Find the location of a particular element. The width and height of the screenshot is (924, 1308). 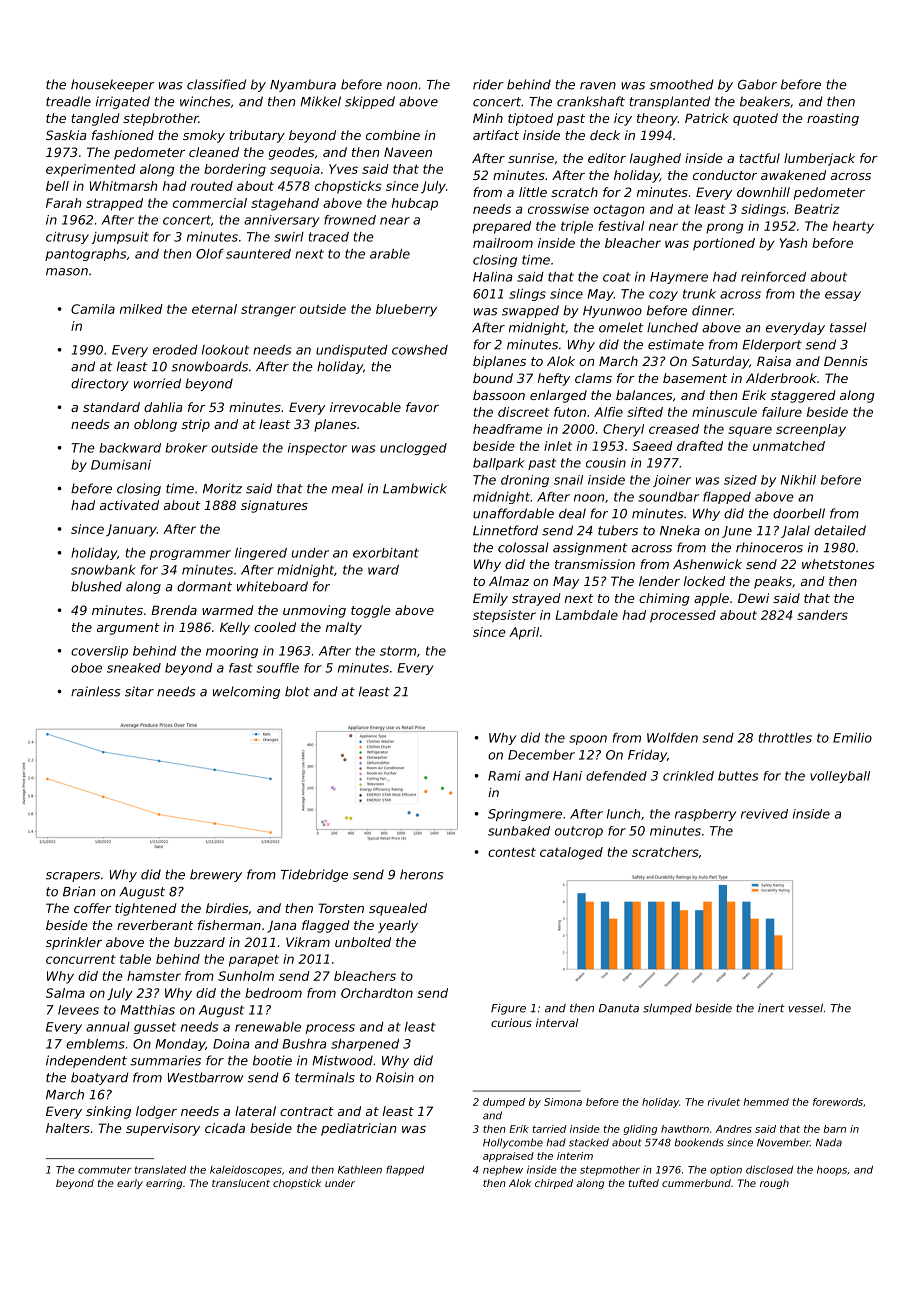

Farah is located at coordinates (63, 203).
